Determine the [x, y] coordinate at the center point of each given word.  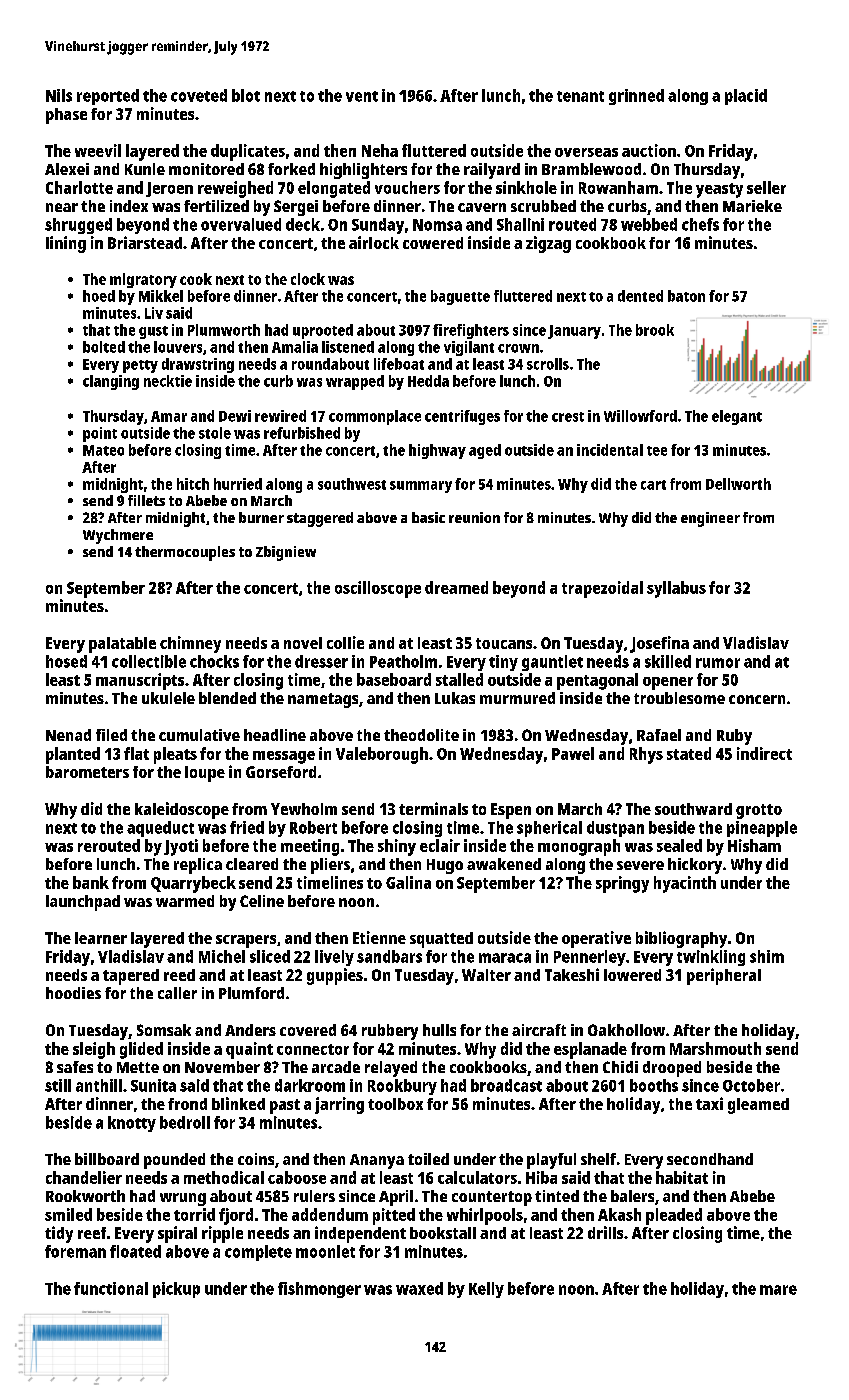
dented [640, 296]
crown [518, 348]
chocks [214, 661]
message [284, 757]
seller [766, 187]
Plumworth [224, 330]
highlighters [363, 171]
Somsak [164, 1030]
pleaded [674, 1216]
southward [693, 809]
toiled [428, 1159]
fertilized [216, 206]
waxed [419, 1288]
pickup [176, 1290]
